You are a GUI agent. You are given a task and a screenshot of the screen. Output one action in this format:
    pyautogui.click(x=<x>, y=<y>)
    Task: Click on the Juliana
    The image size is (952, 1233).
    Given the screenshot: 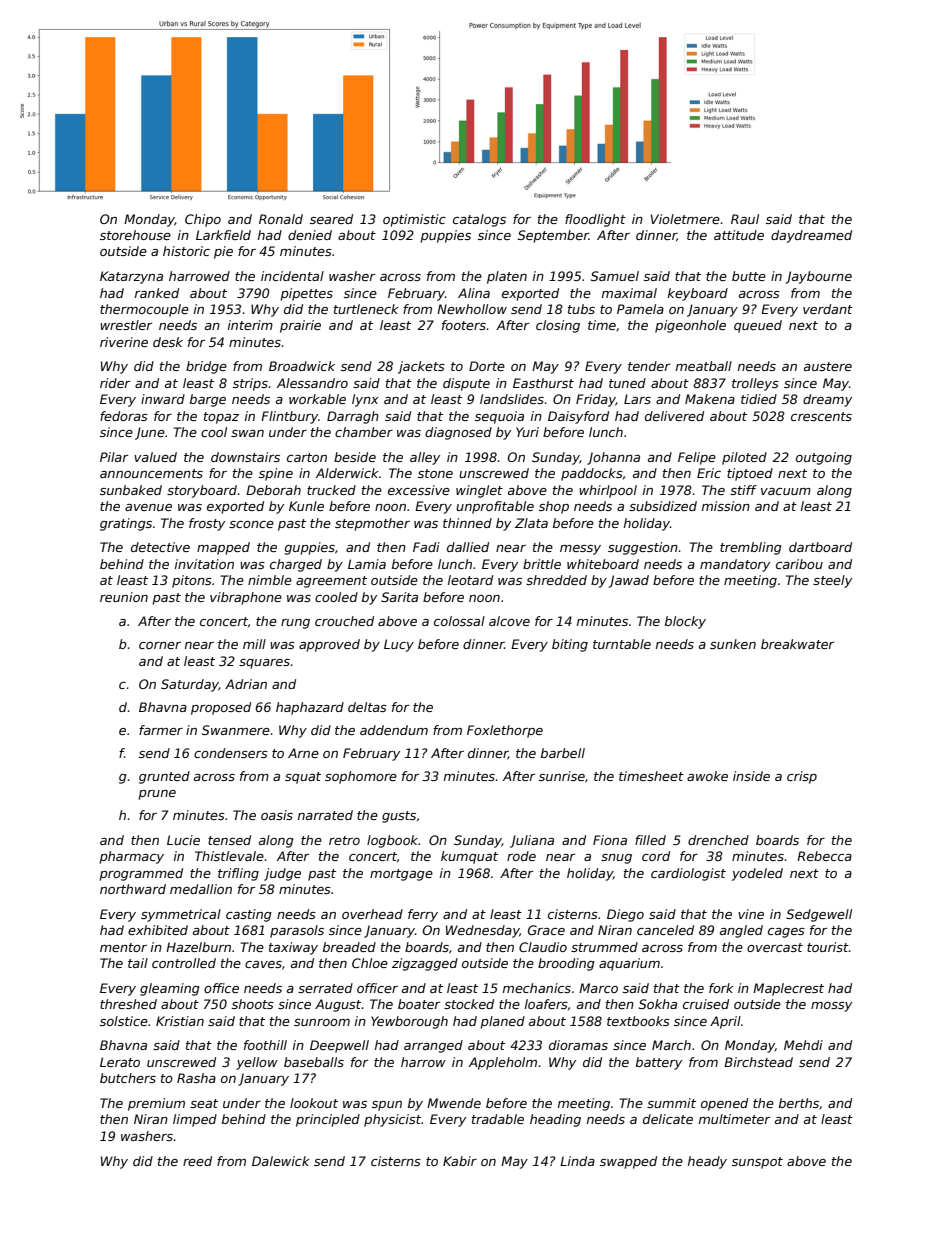 What is the action you would take?
    pyautogui.click(x=532, y=841)
